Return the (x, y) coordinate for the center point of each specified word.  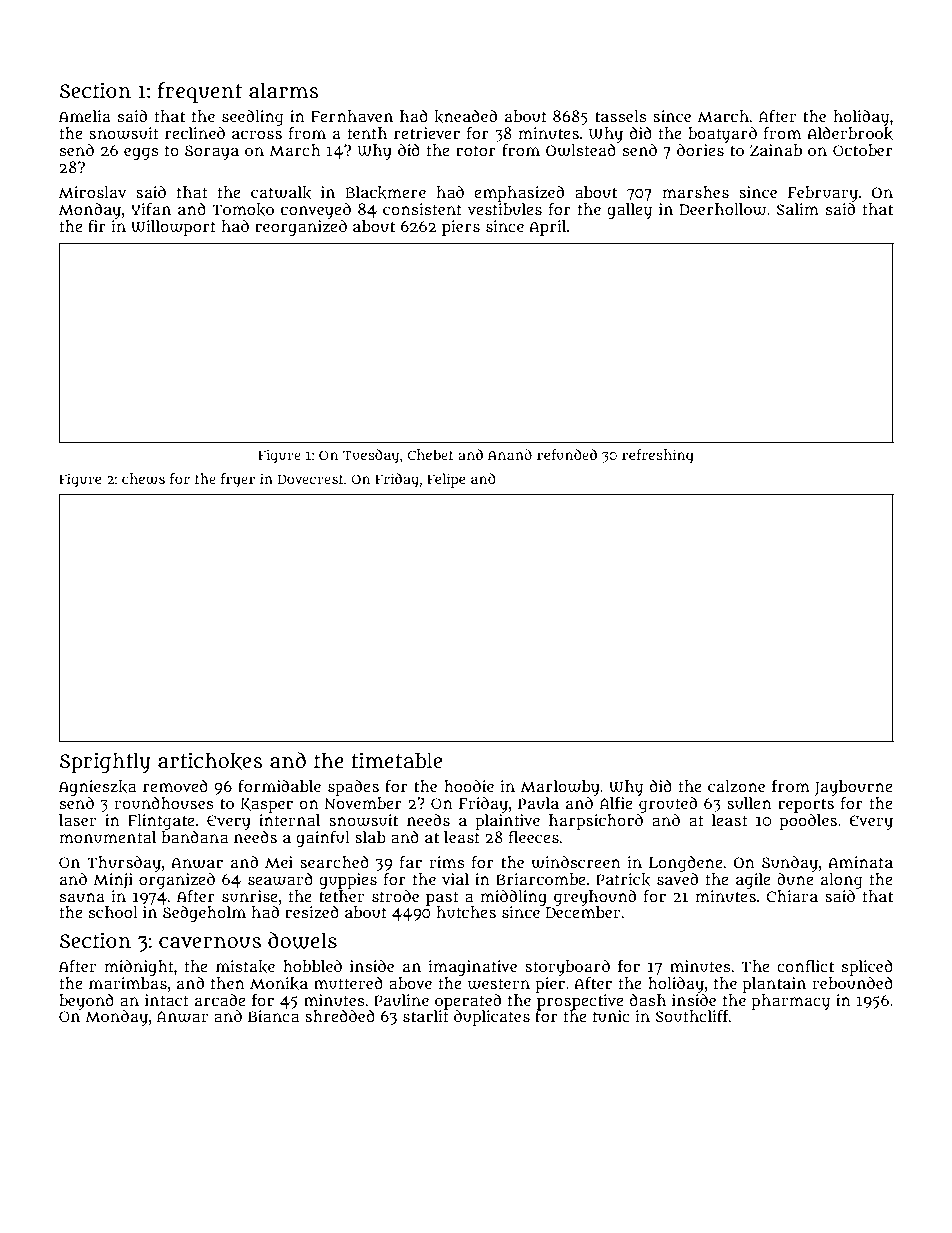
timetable (397, 760)
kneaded (465, 116)
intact (167, 1000)
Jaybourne (854, 788)
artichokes (210, 761)
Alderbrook (850, 133)
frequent (200, 92)
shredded (340, 1016)
